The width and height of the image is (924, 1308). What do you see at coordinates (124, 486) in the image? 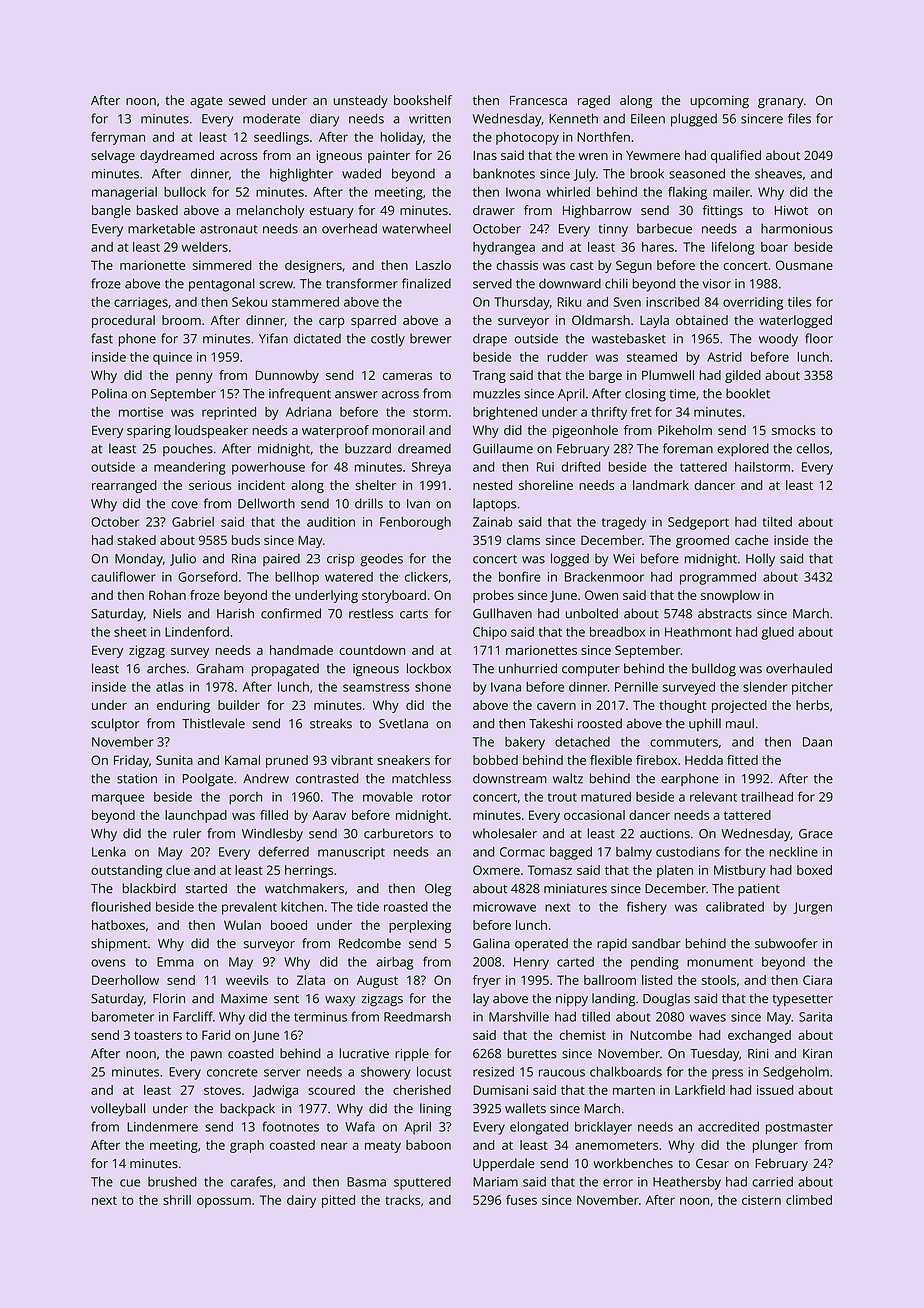
I see `rearranged` at bounding box center [124, 486].
